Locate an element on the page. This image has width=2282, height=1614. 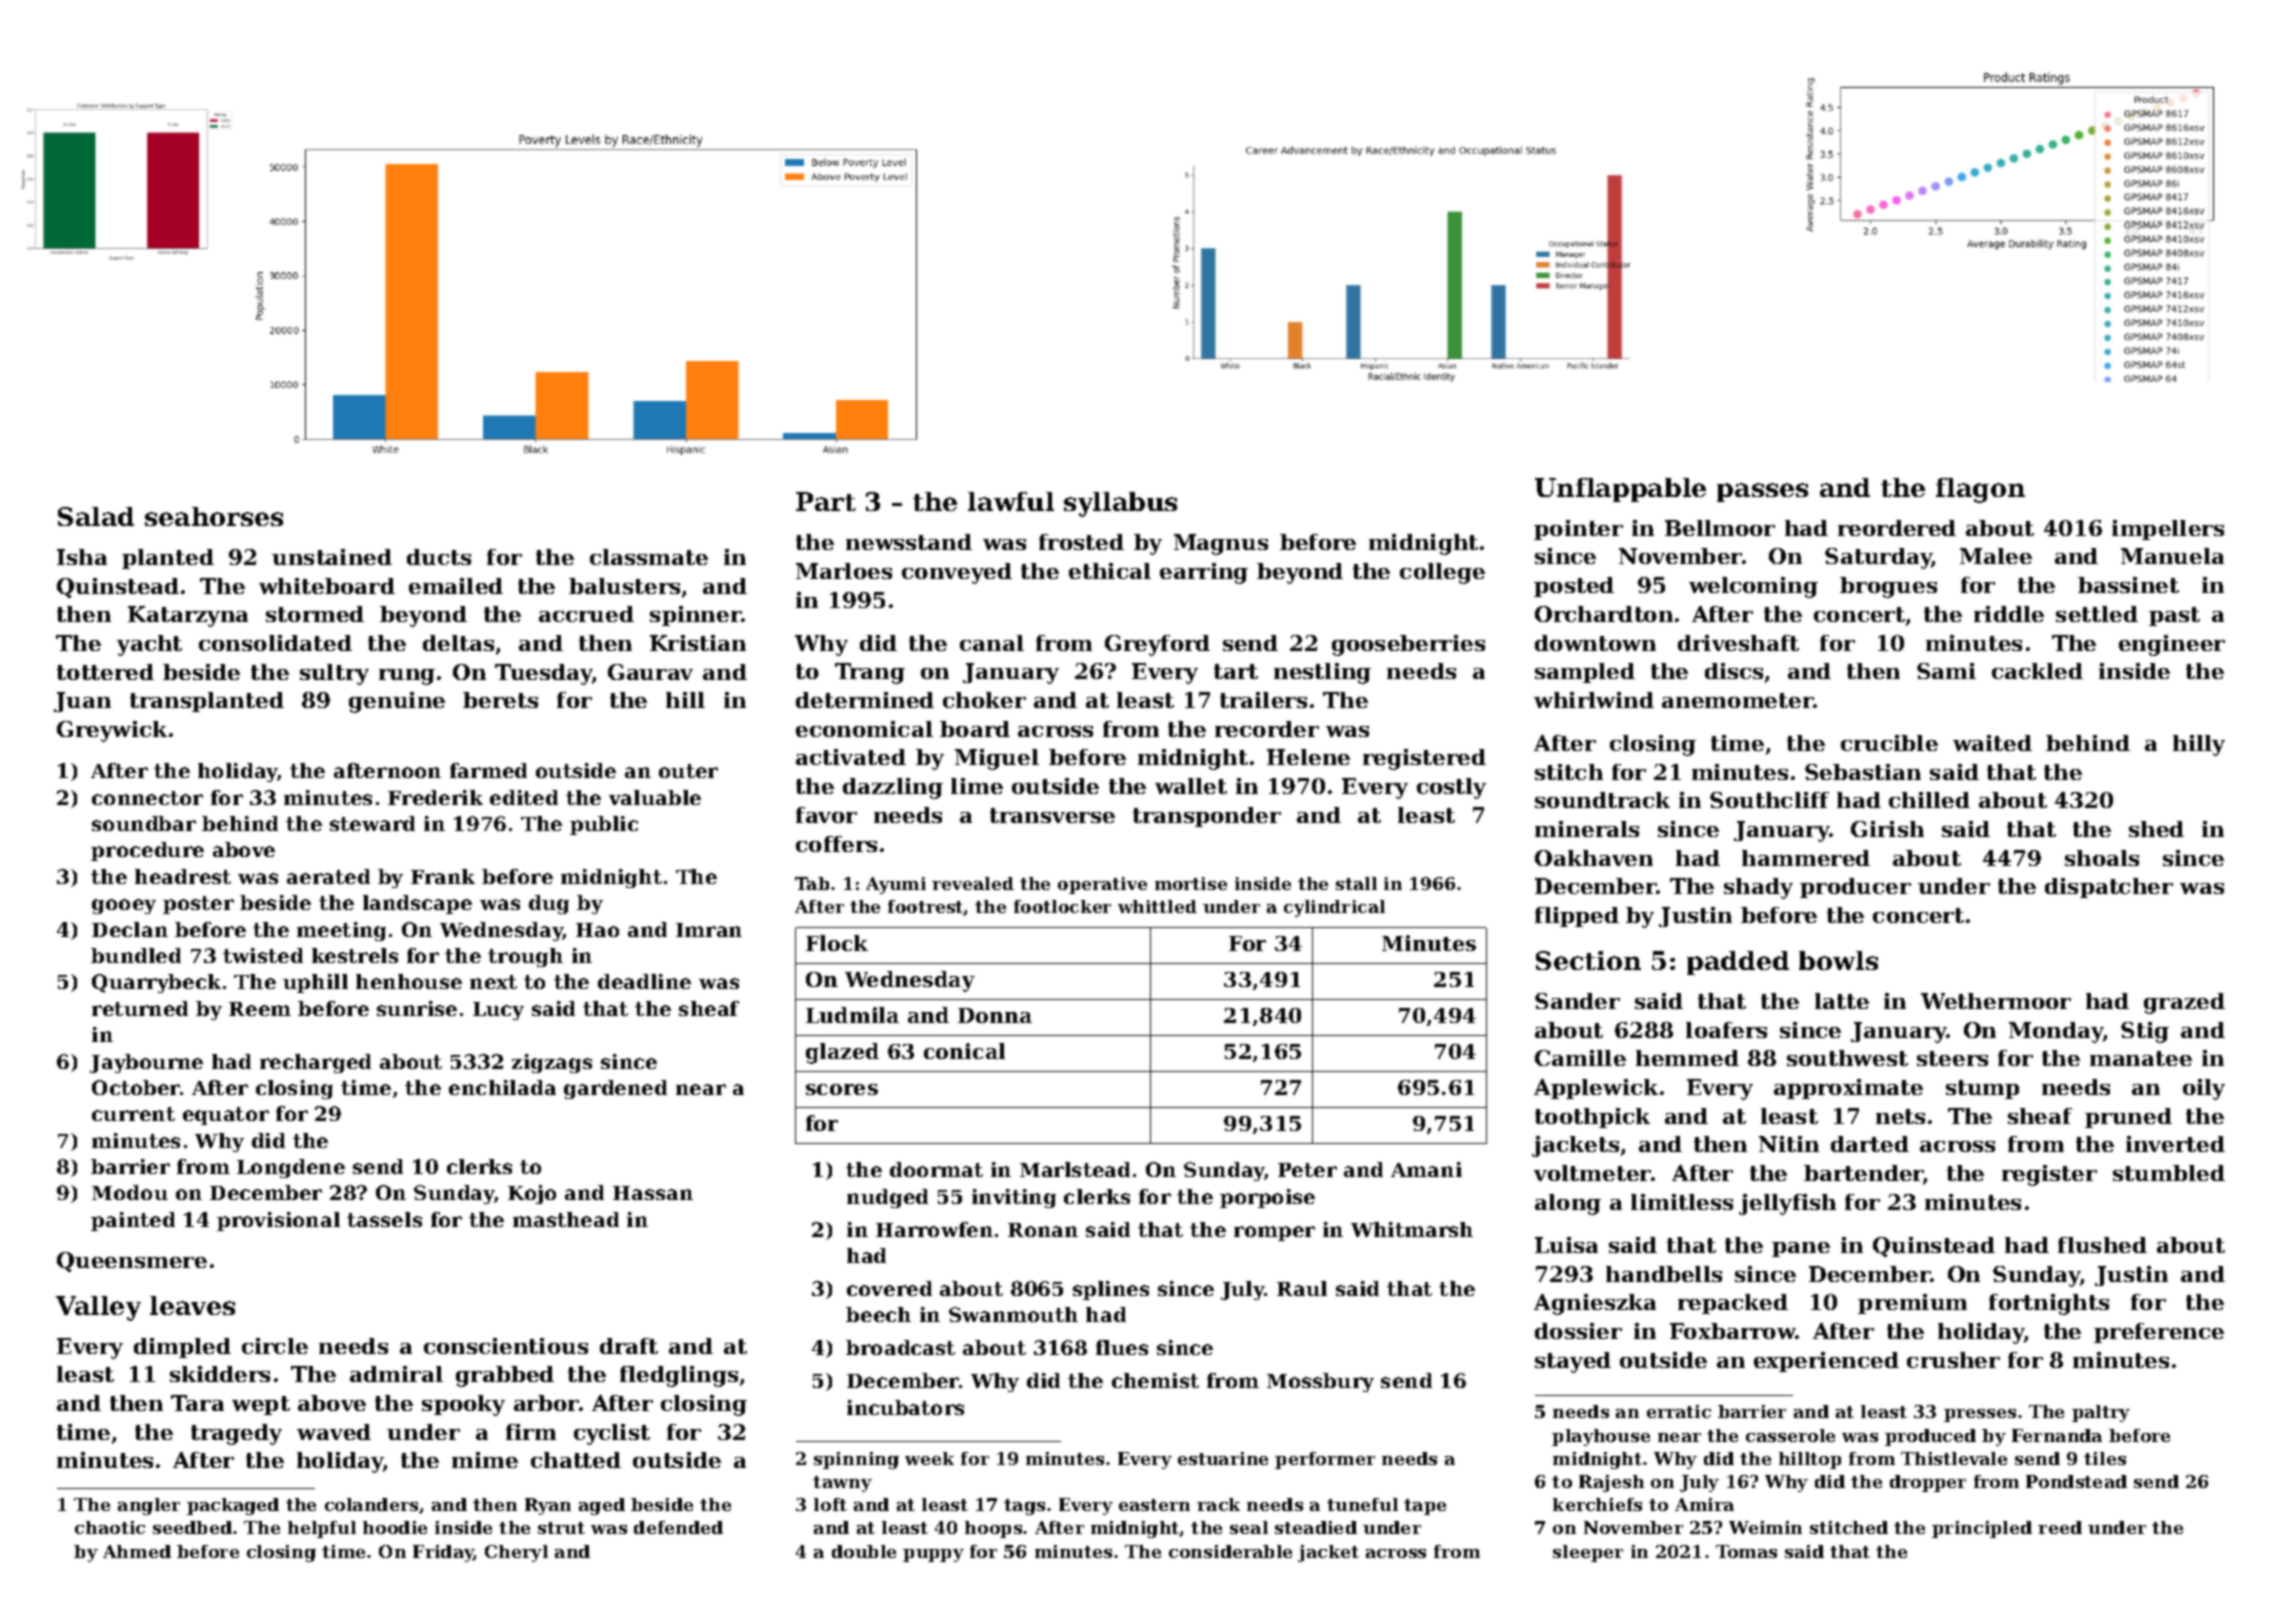
dug is located at coordinates (549, 904).
